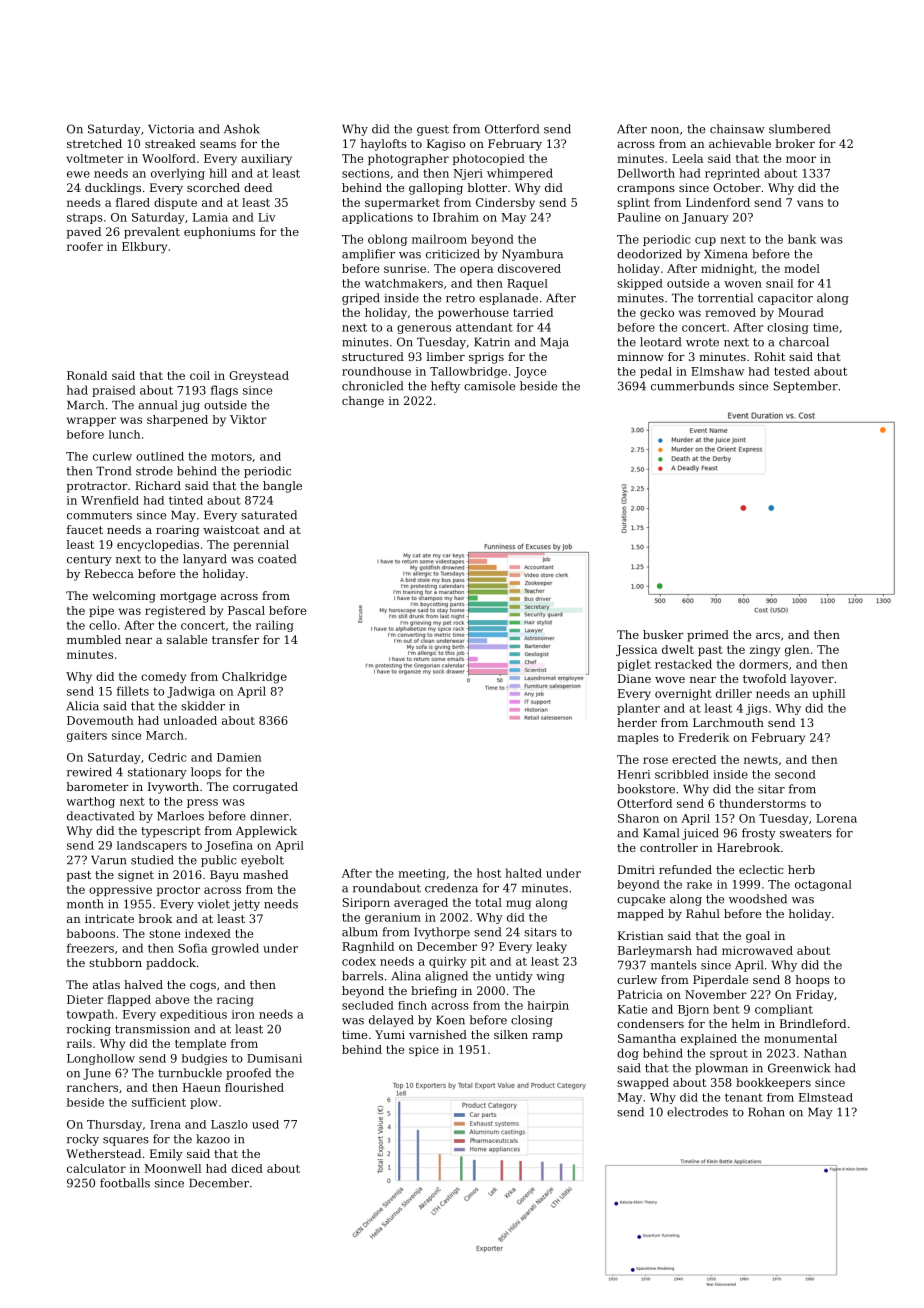 This page has width=924, height=1308. What do you see at coordinates (275, 626) in the page?
I see `railing` at bounding box center [275, 626].
